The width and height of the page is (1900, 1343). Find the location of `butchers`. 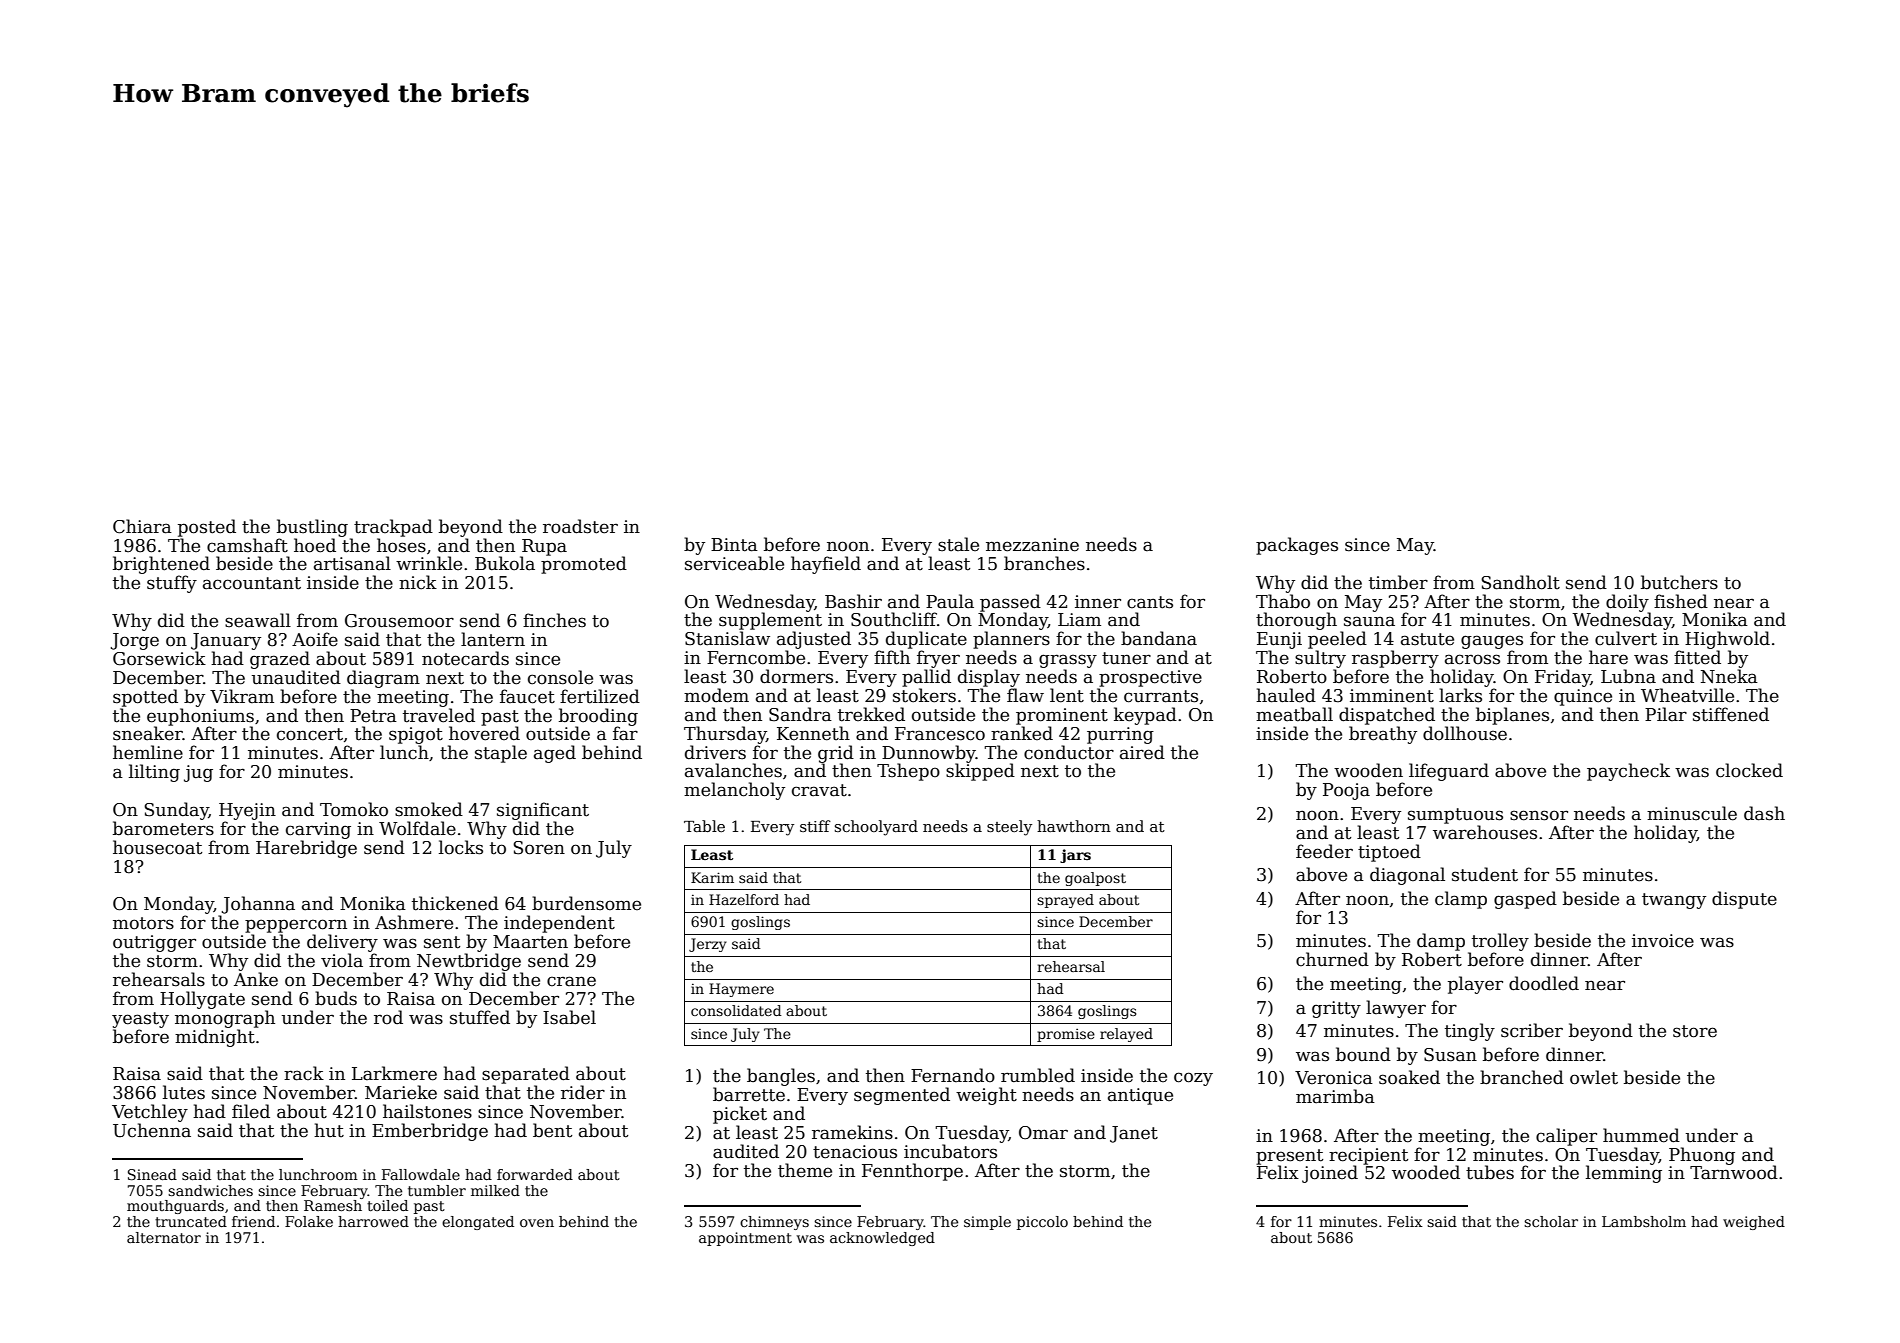

butchers is located at coordinates (1679, 582).
